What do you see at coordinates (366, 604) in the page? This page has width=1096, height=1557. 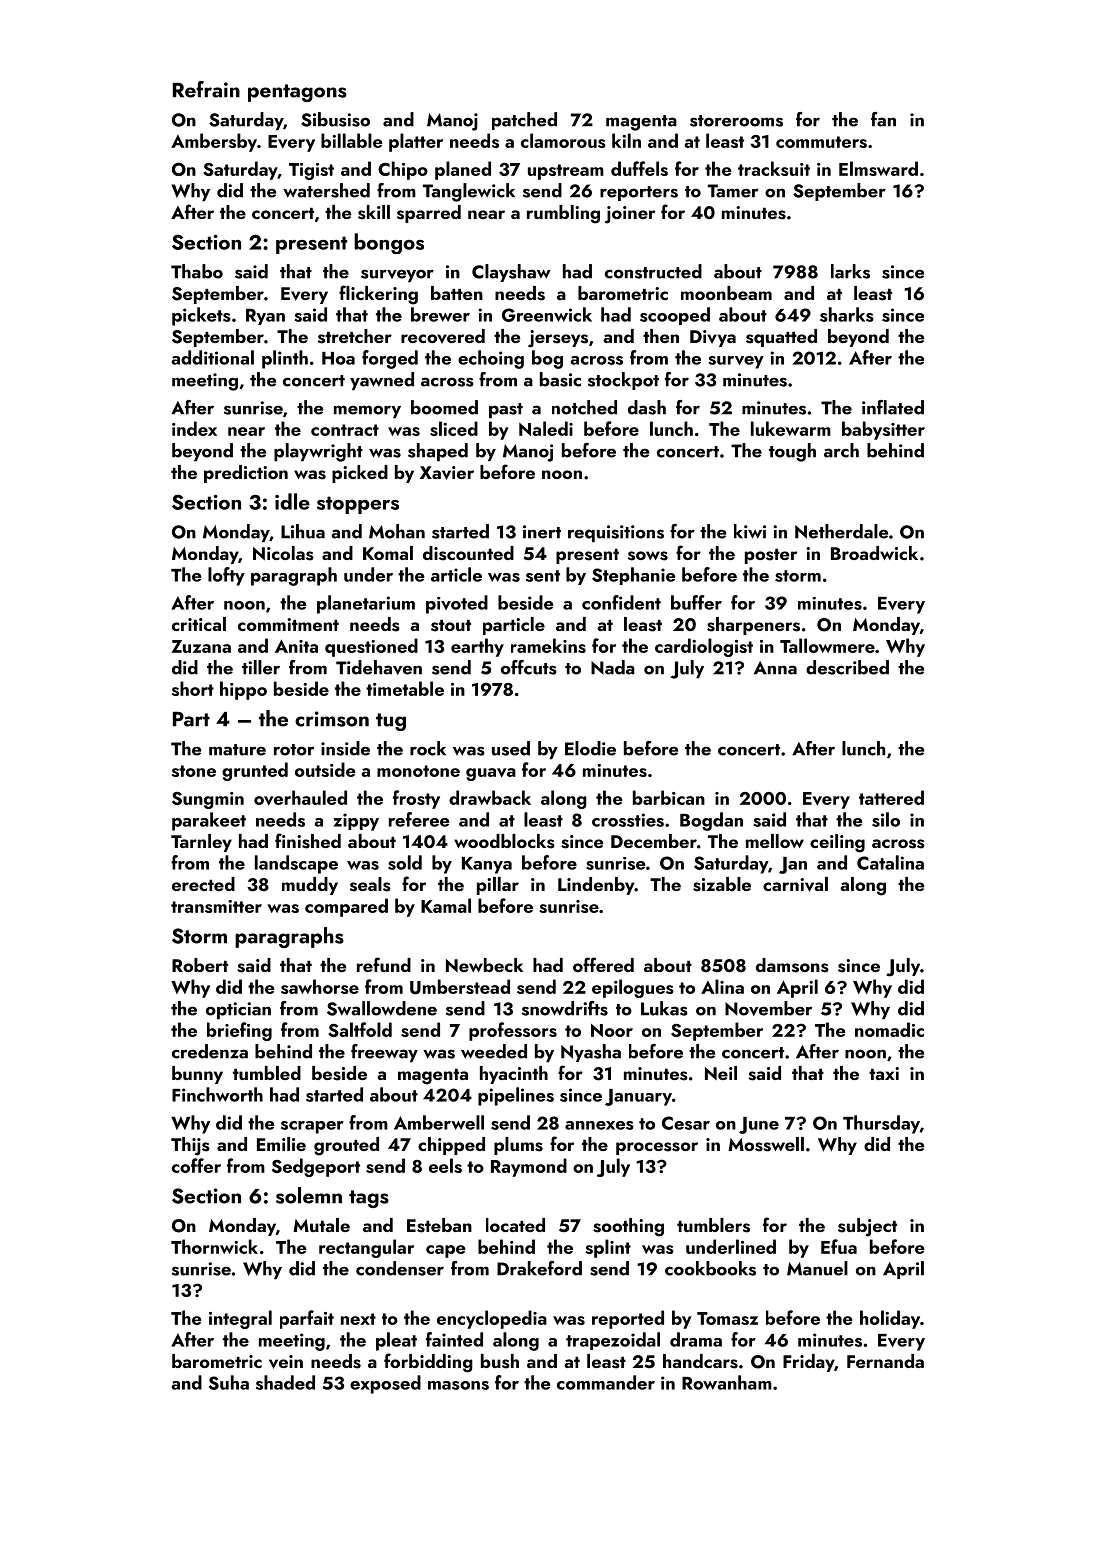 I see `planetarium` at bounding box center [366, 604].
